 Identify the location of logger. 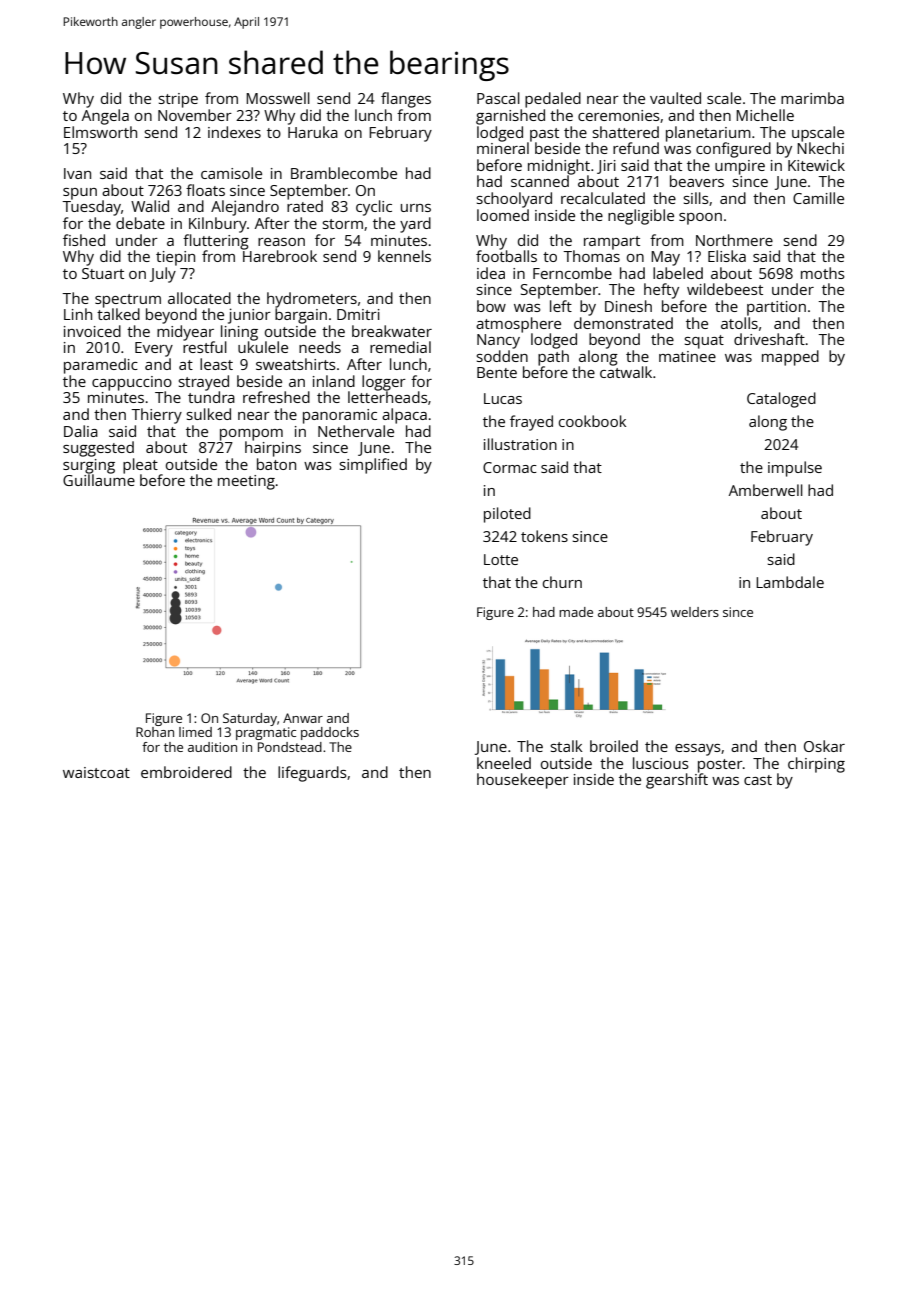
(384, 383).
